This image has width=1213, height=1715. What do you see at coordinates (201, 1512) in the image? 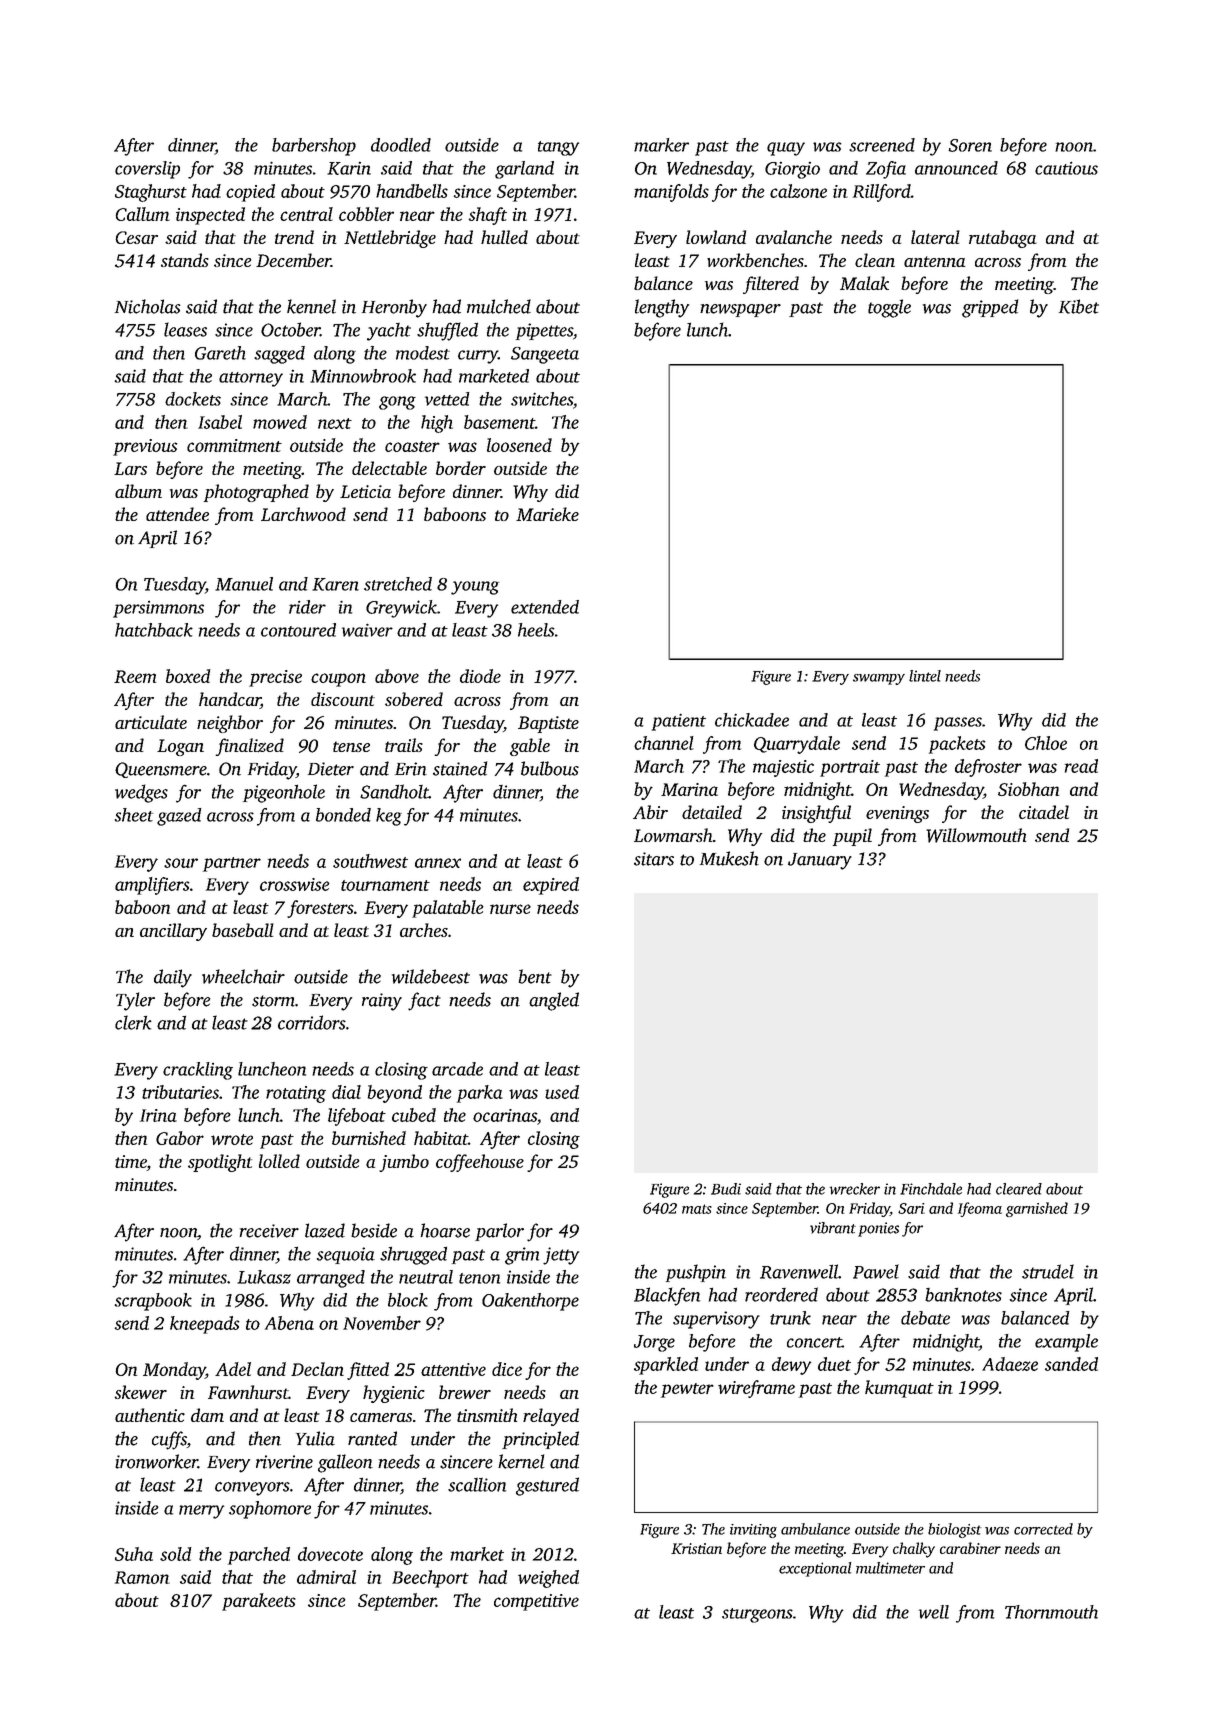
I see `merry` at bounding box center [201, 1512].
